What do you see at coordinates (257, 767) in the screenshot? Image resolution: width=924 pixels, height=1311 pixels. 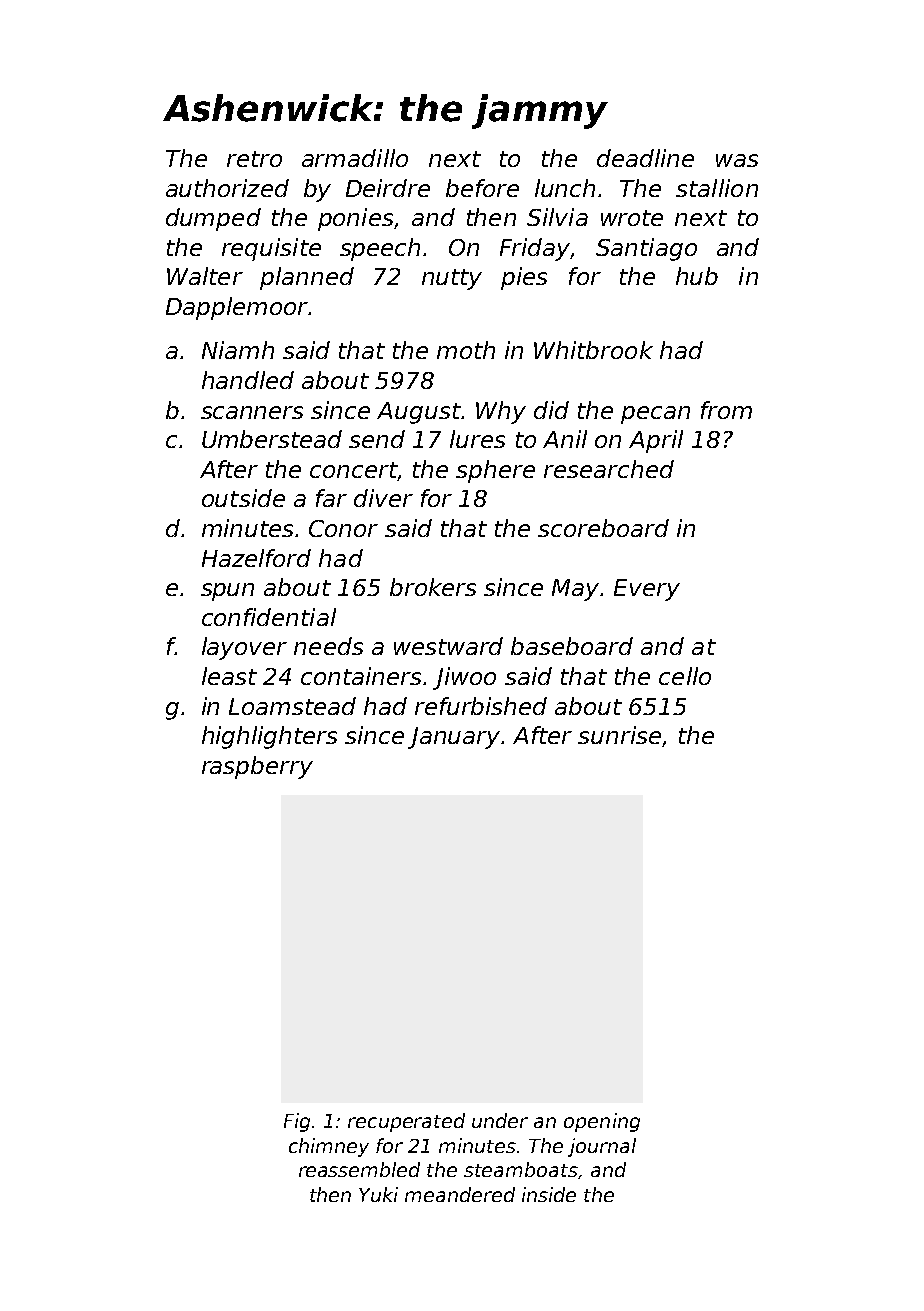 I see `raspberry` at bounding box center [257, 767].
